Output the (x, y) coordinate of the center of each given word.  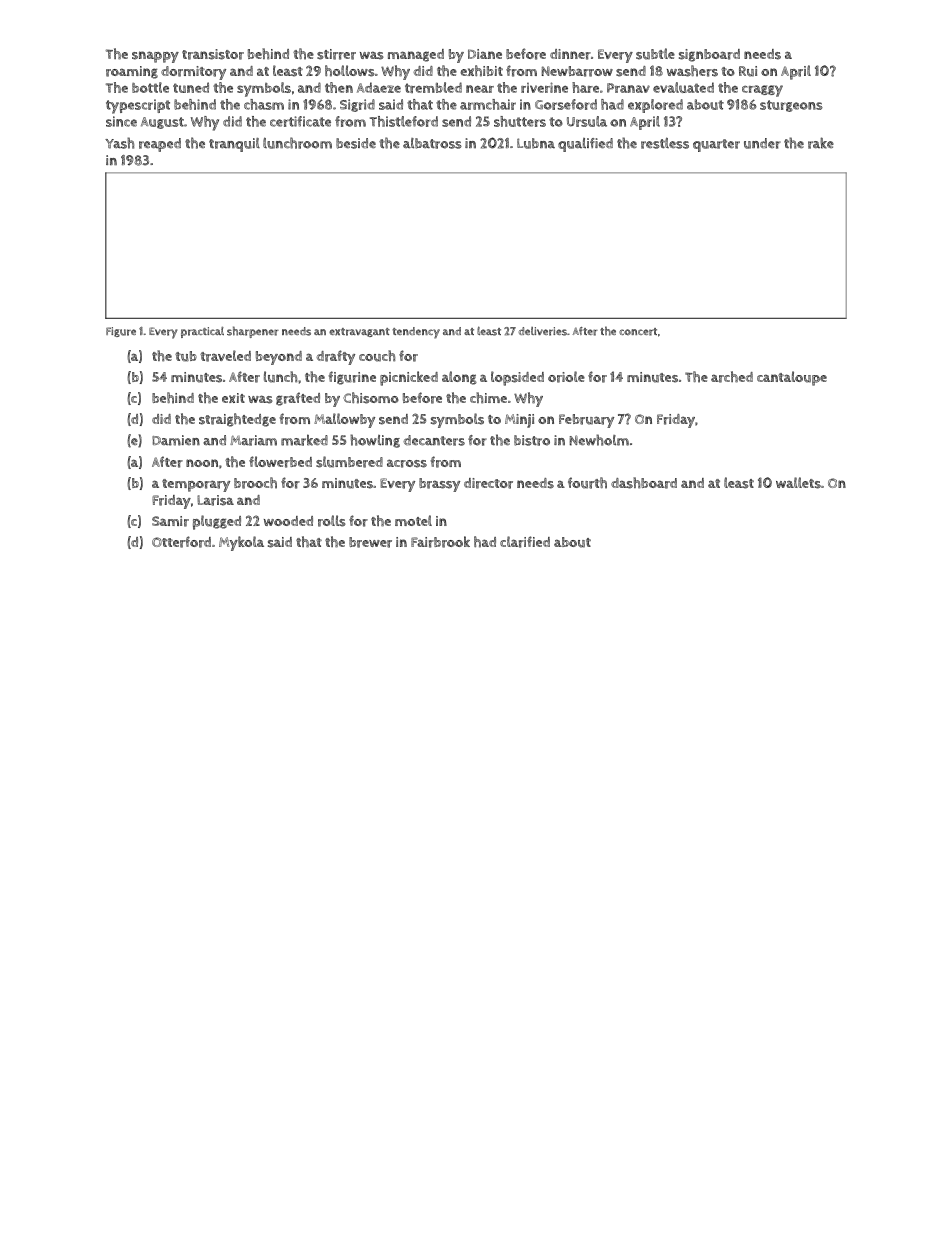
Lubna (536, 143)
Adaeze (379, 87)
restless (665, 143)
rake (821, 143)
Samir (170, 521)
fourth (587, 483)
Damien (176, 440)
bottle (150, 87)
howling (375, 441)
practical (202, 332)
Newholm (599, 440)
